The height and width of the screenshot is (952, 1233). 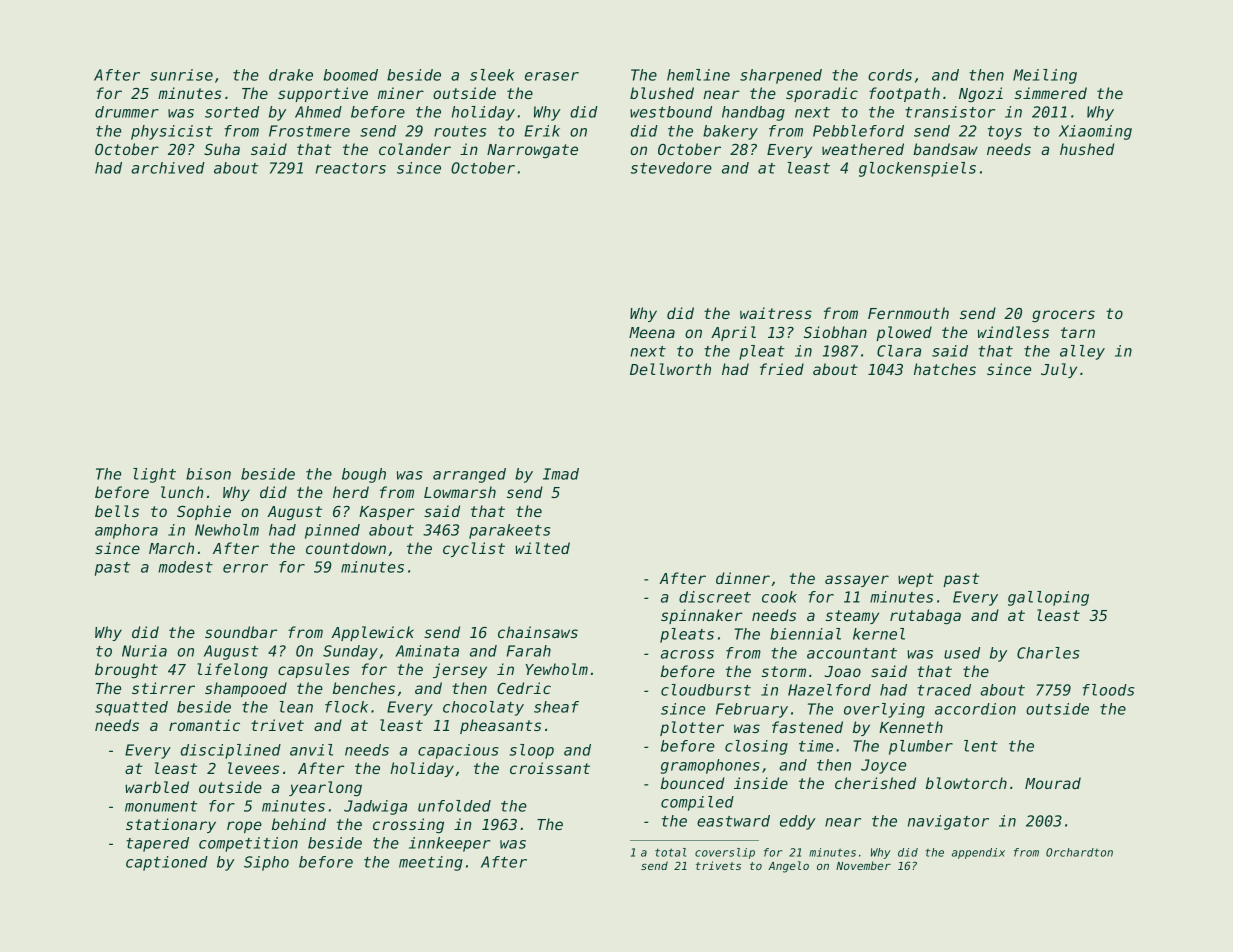 What do you see at coordinates (168, 168) in the screenshot?
I see `archived` at bounding box center [168, 168].
